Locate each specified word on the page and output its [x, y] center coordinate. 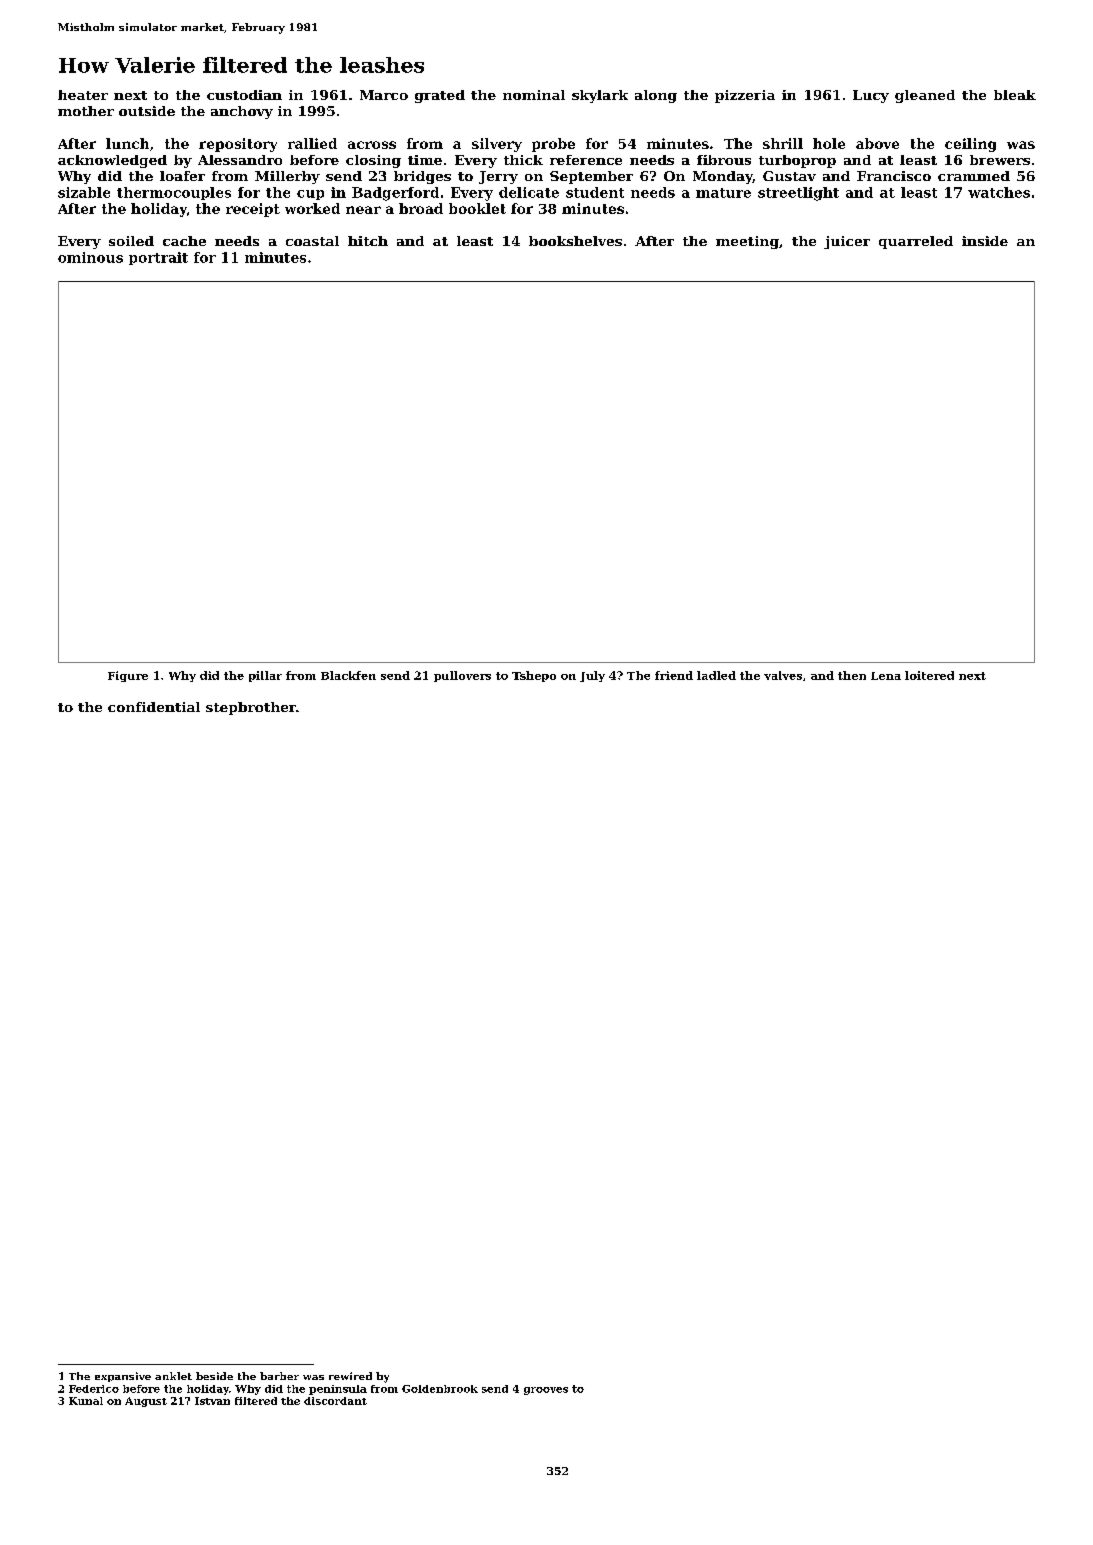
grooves [546, 1391]
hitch [368, 241]
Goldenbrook [440, 1389]
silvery [497, 145]
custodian [244, 95]
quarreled [916, 242]
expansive [123, 1377]
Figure [128, 676]
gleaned [925, 96]
